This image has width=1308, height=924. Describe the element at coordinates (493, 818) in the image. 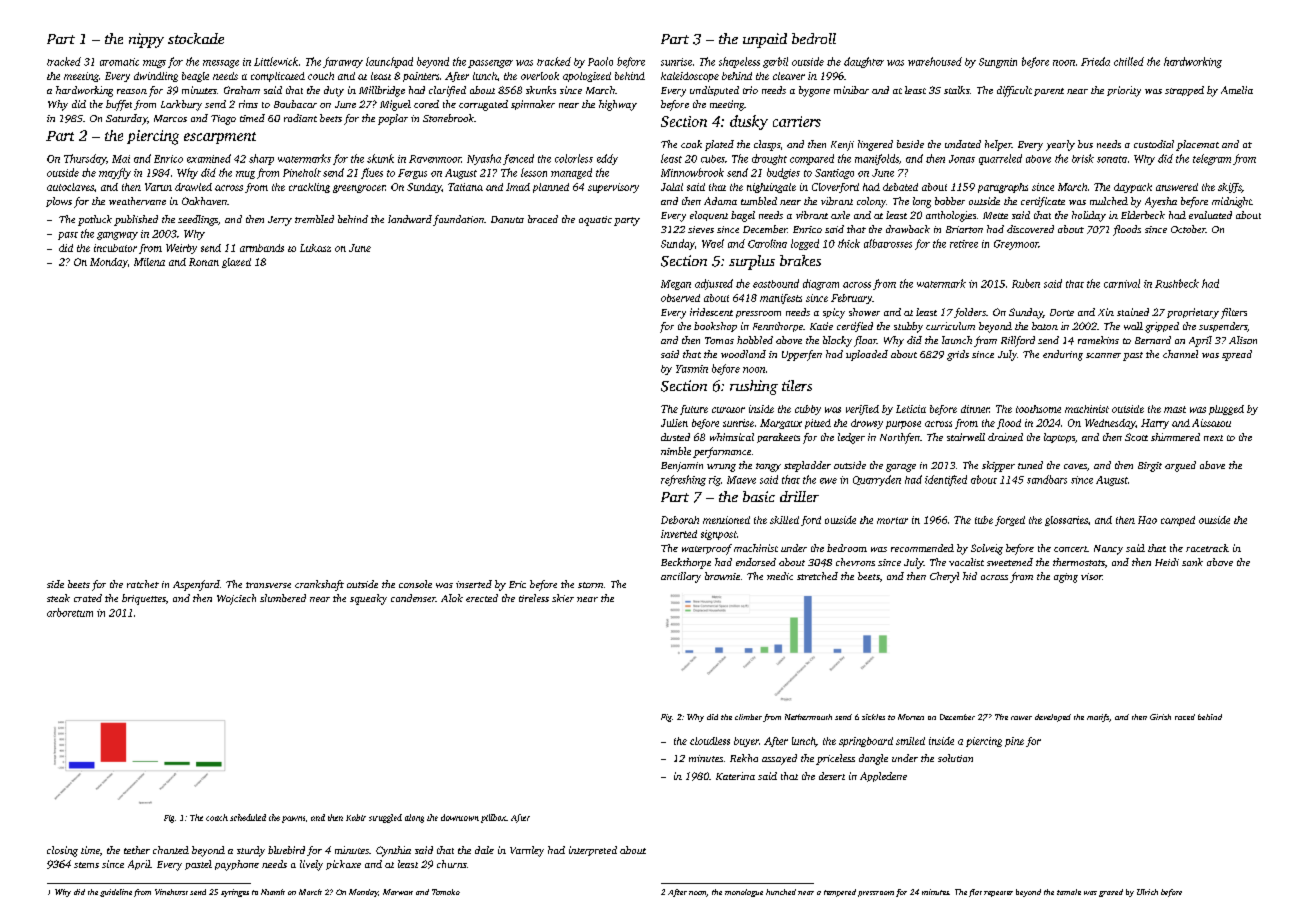

I see `pillbox` at that location.
